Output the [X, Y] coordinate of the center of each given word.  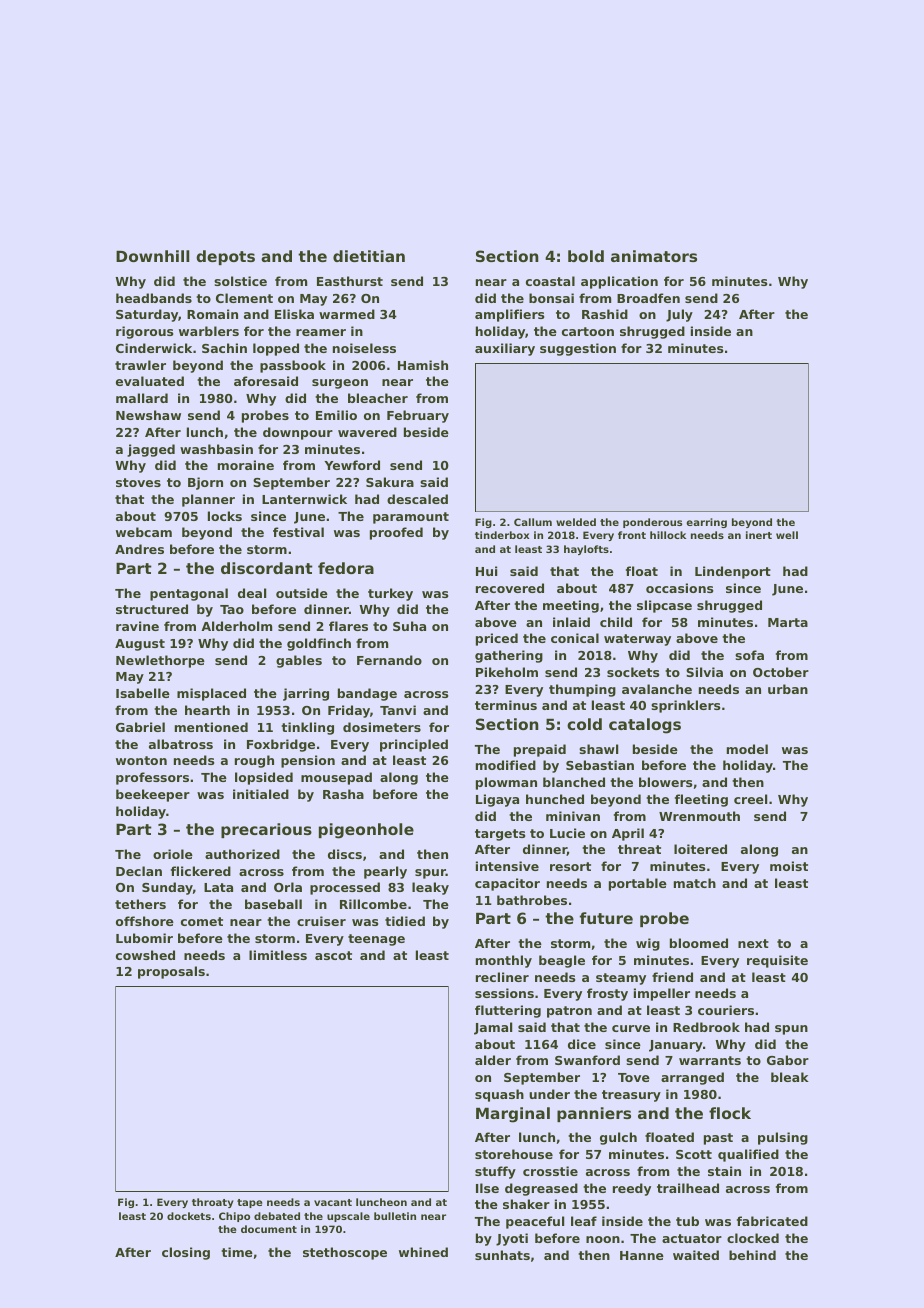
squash [499, 1095]
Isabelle [143, 693]
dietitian [369, 256]
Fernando [389, 660]
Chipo [234, 1217]
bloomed [699, 943]
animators [654, 256]
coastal [550, 281]
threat [639, 849]
